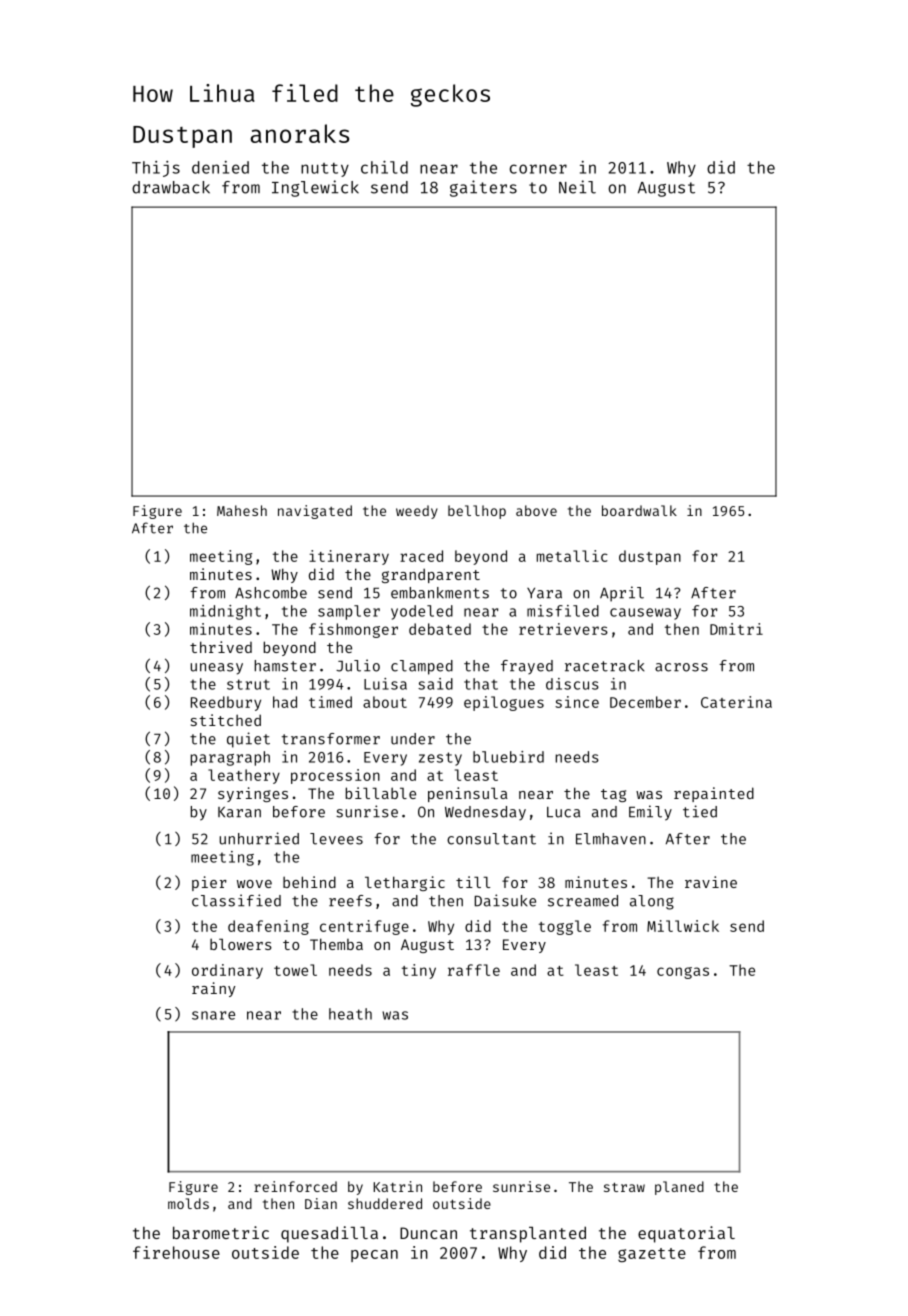 The width and height of the document is (908, 1316). What do you see at coordinates (336, 944) in the document?
I see `Themba` at bounding box center [336, 944].
